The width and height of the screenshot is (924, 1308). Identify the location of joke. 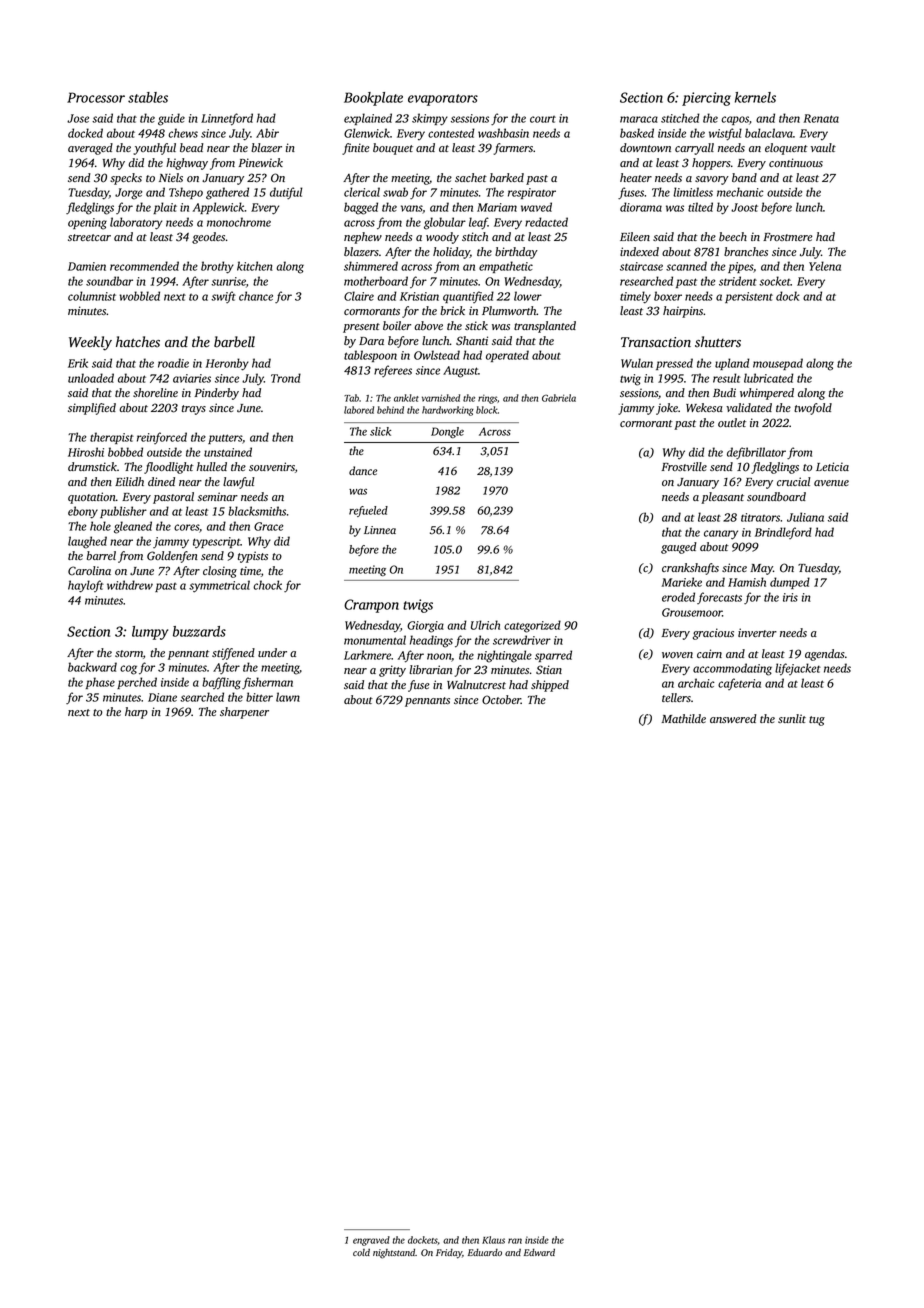
(667, 409).
